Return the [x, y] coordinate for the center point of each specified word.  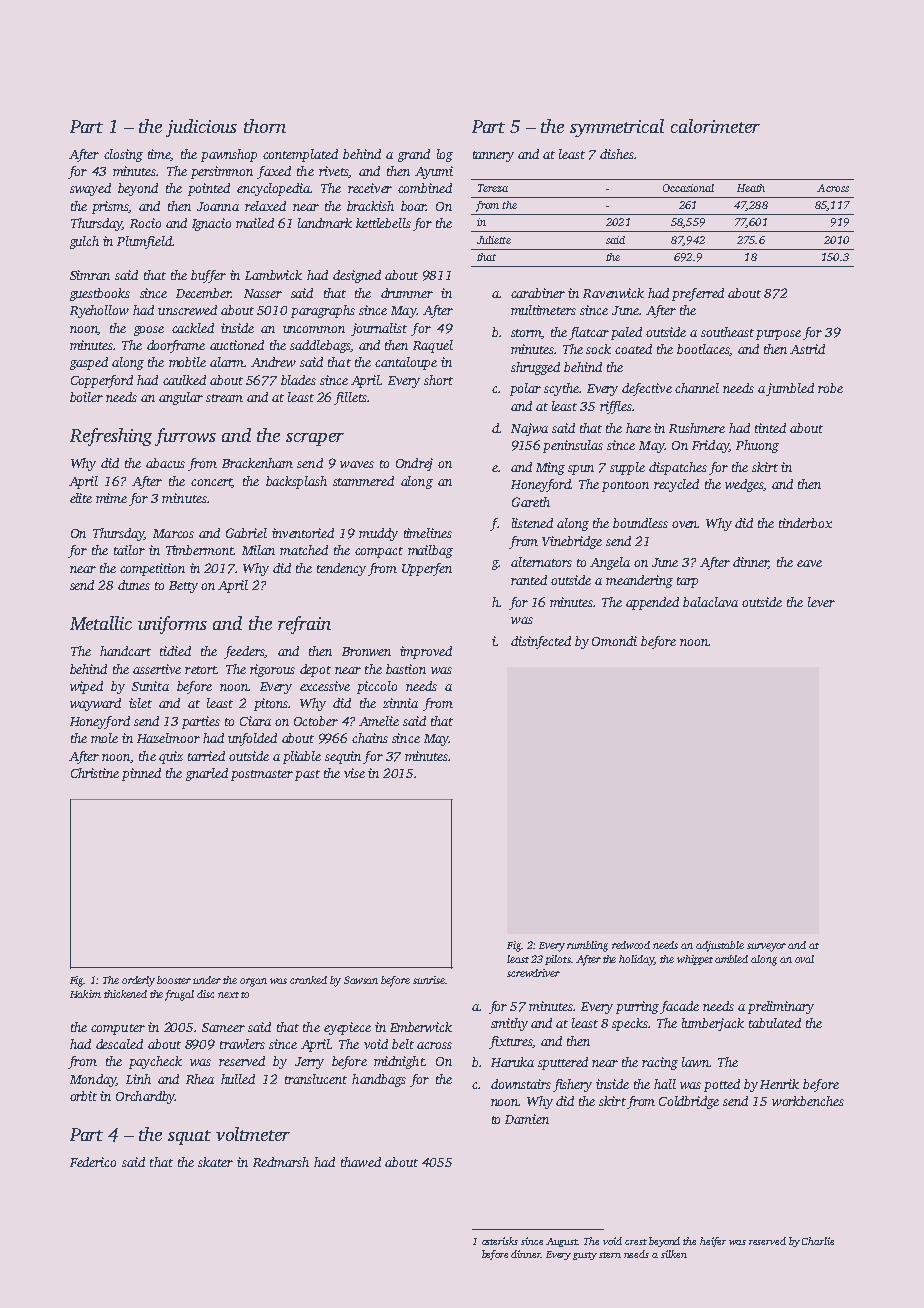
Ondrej [414, 464]
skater [215, 1162]
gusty [585, 1256]
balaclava [710, 602]
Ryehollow [99, 311]
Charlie [818, 1241]
